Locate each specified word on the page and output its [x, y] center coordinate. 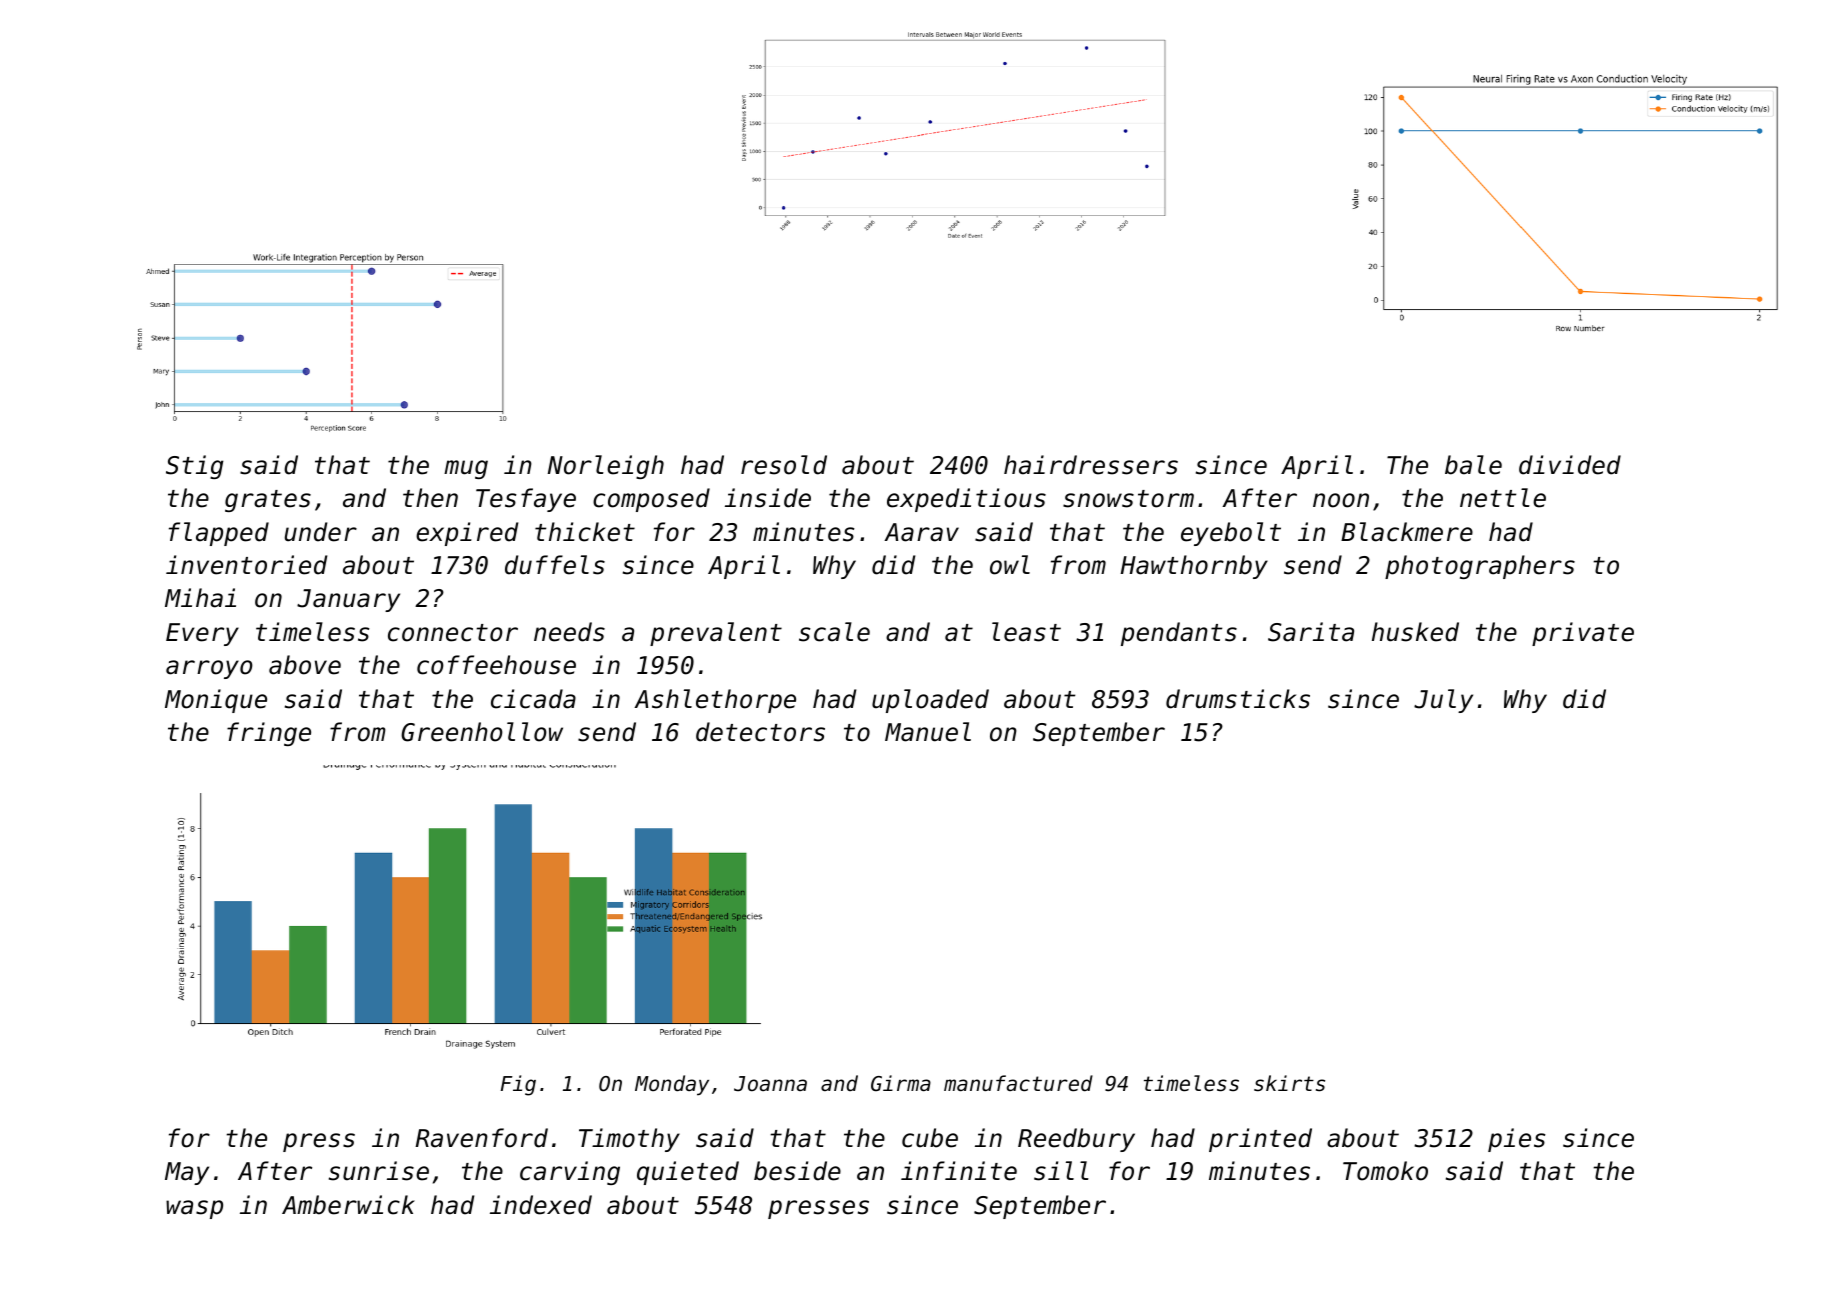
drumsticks [1238, 699]
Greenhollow [482, 732]
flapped [219, 534]
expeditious [966, 500]
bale [1473, 465]
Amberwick [348, 1205]
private [1583, 634]
